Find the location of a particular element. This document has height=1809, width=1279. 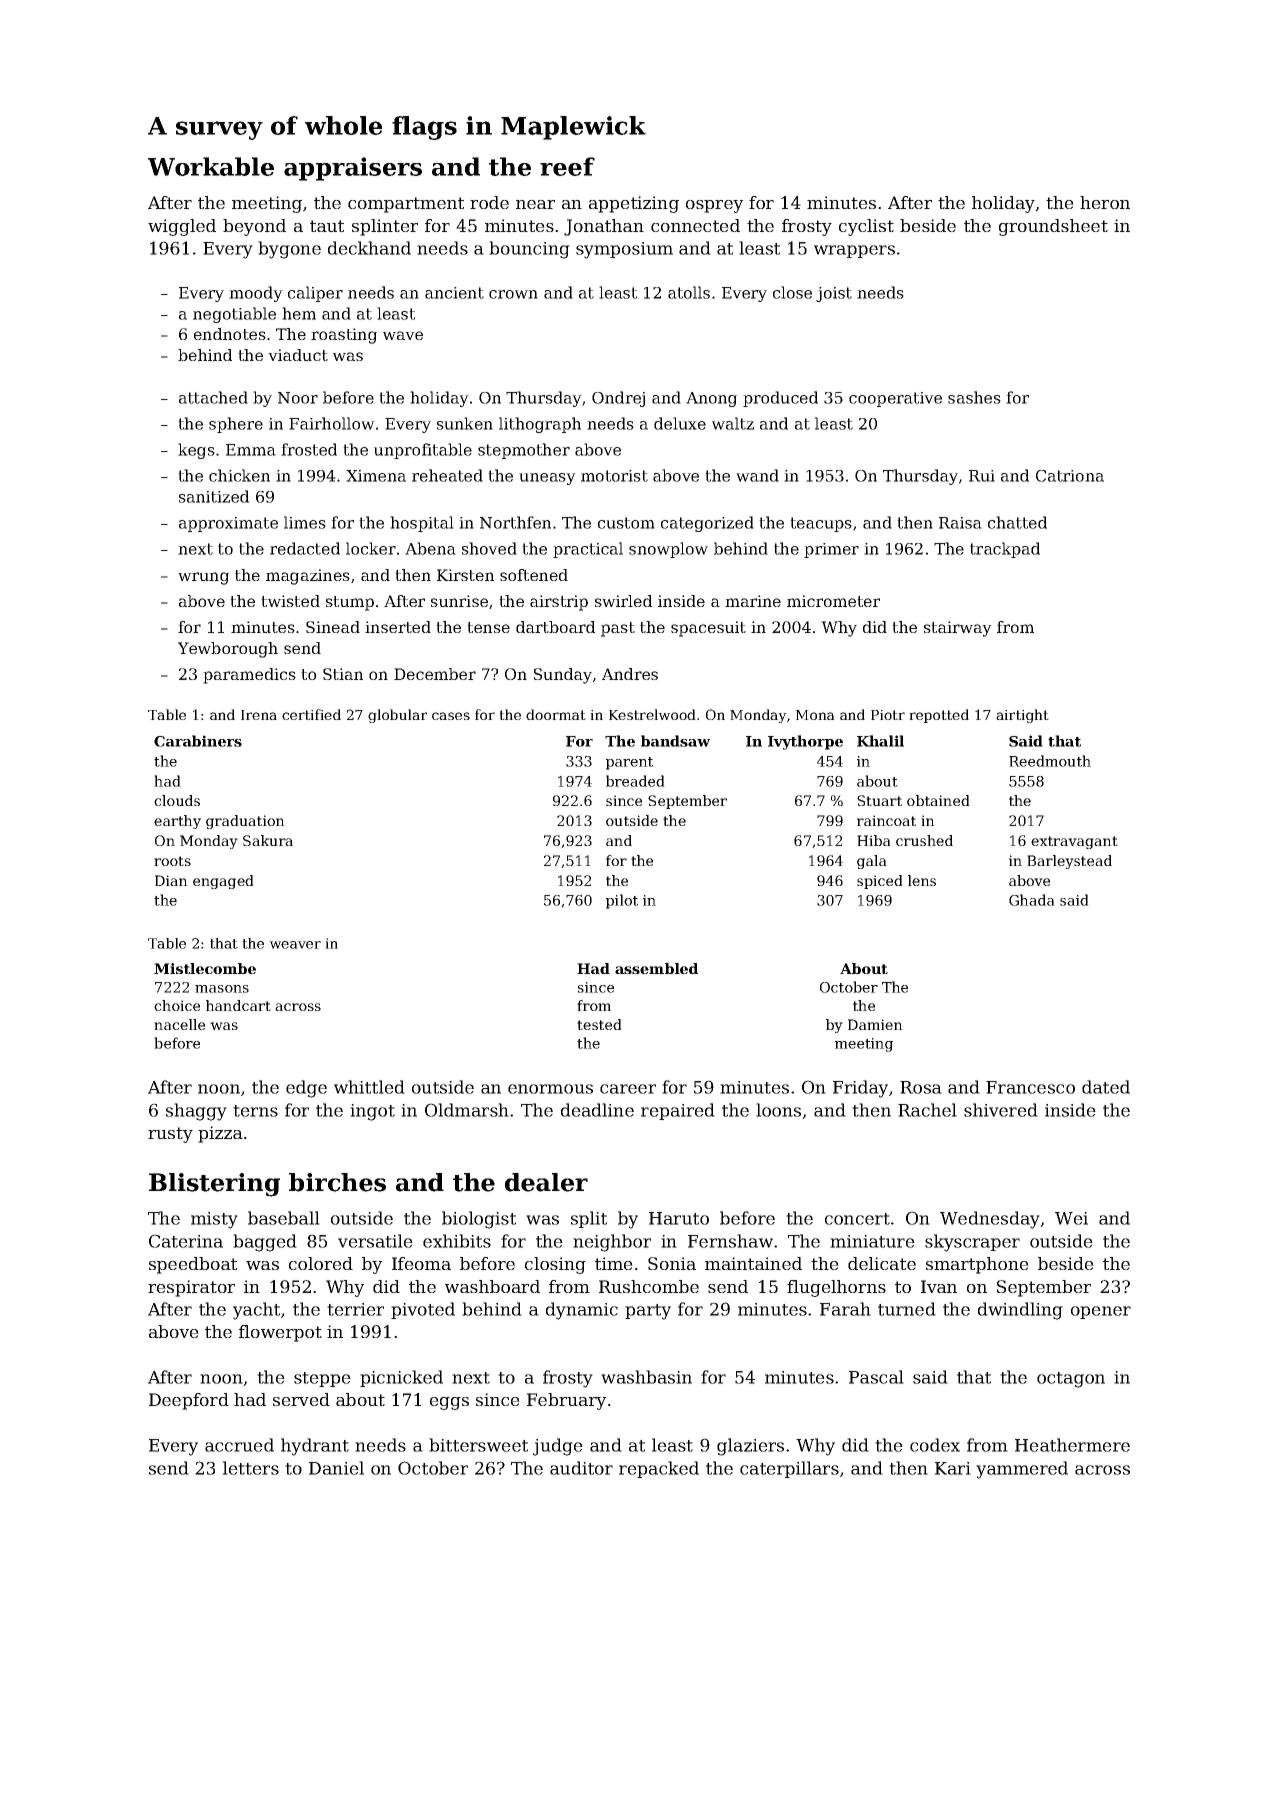

Deepford is located at coordinates (189, 1401).
